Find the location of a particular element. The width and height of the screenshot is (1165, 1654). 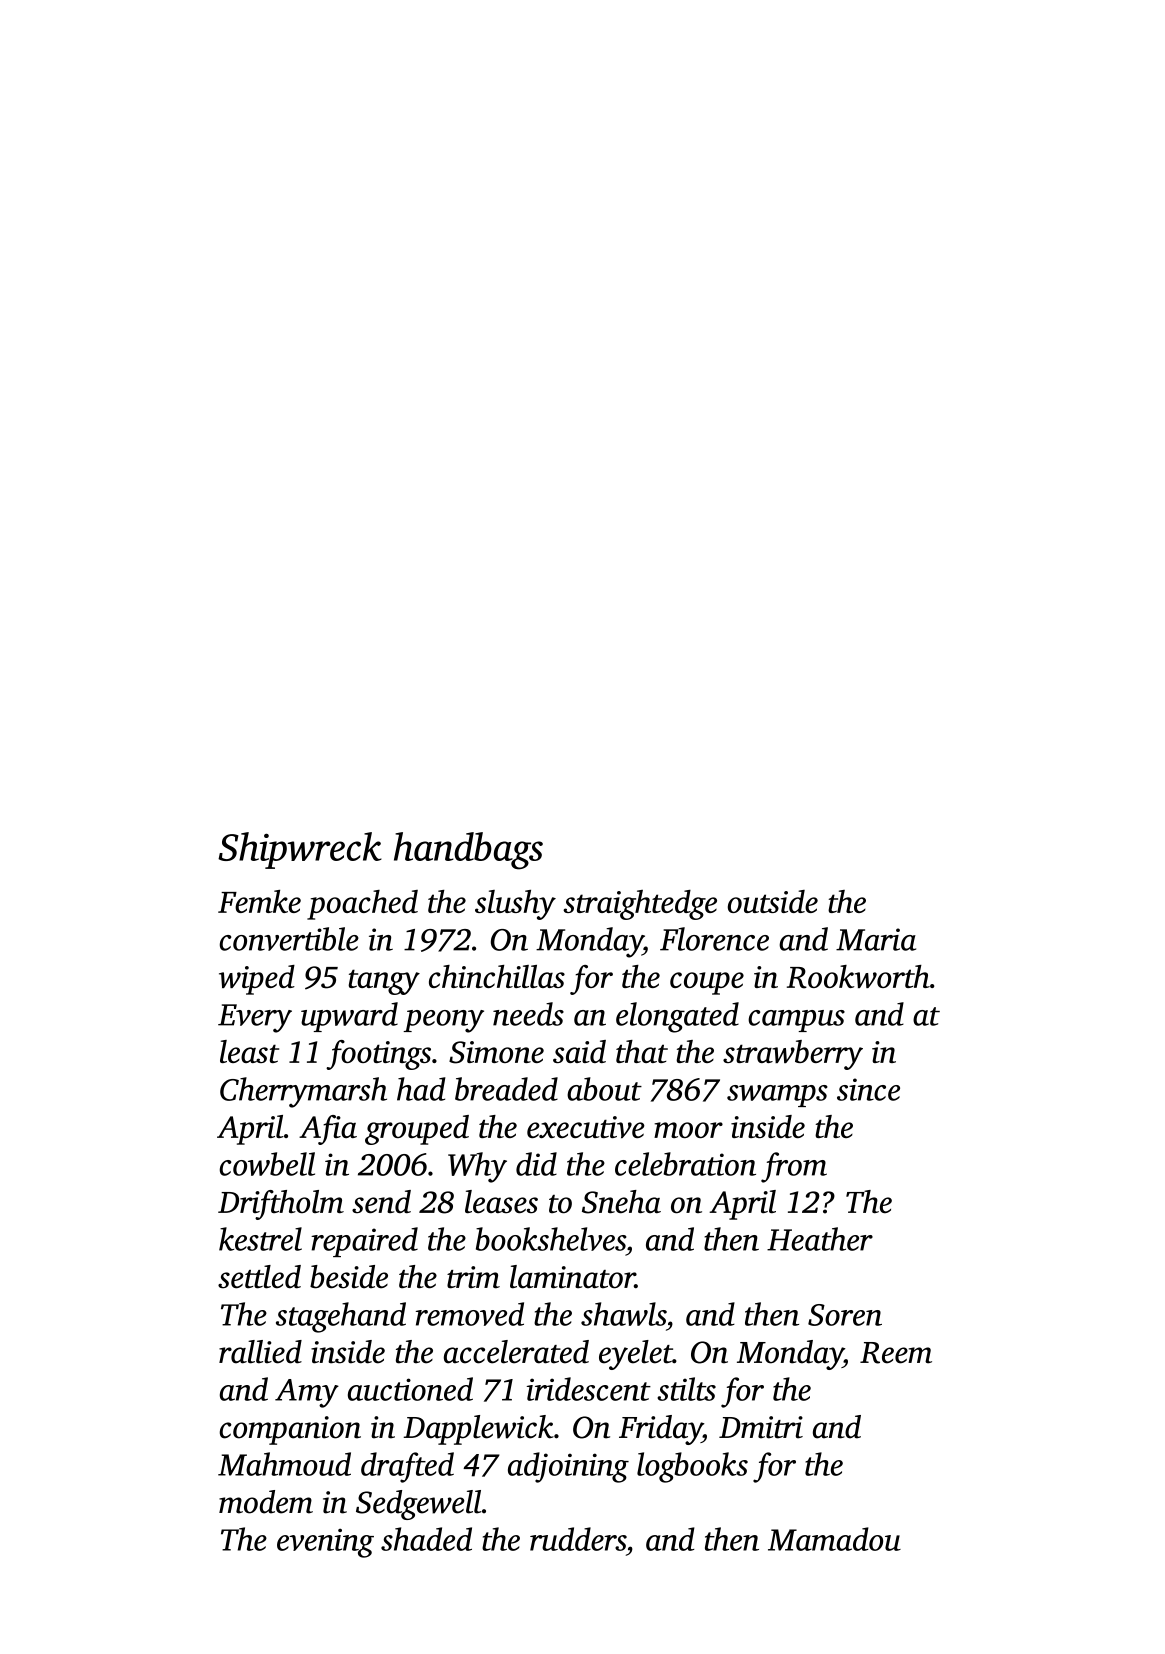

Dmitri is located at coordinates (761, 1427).
